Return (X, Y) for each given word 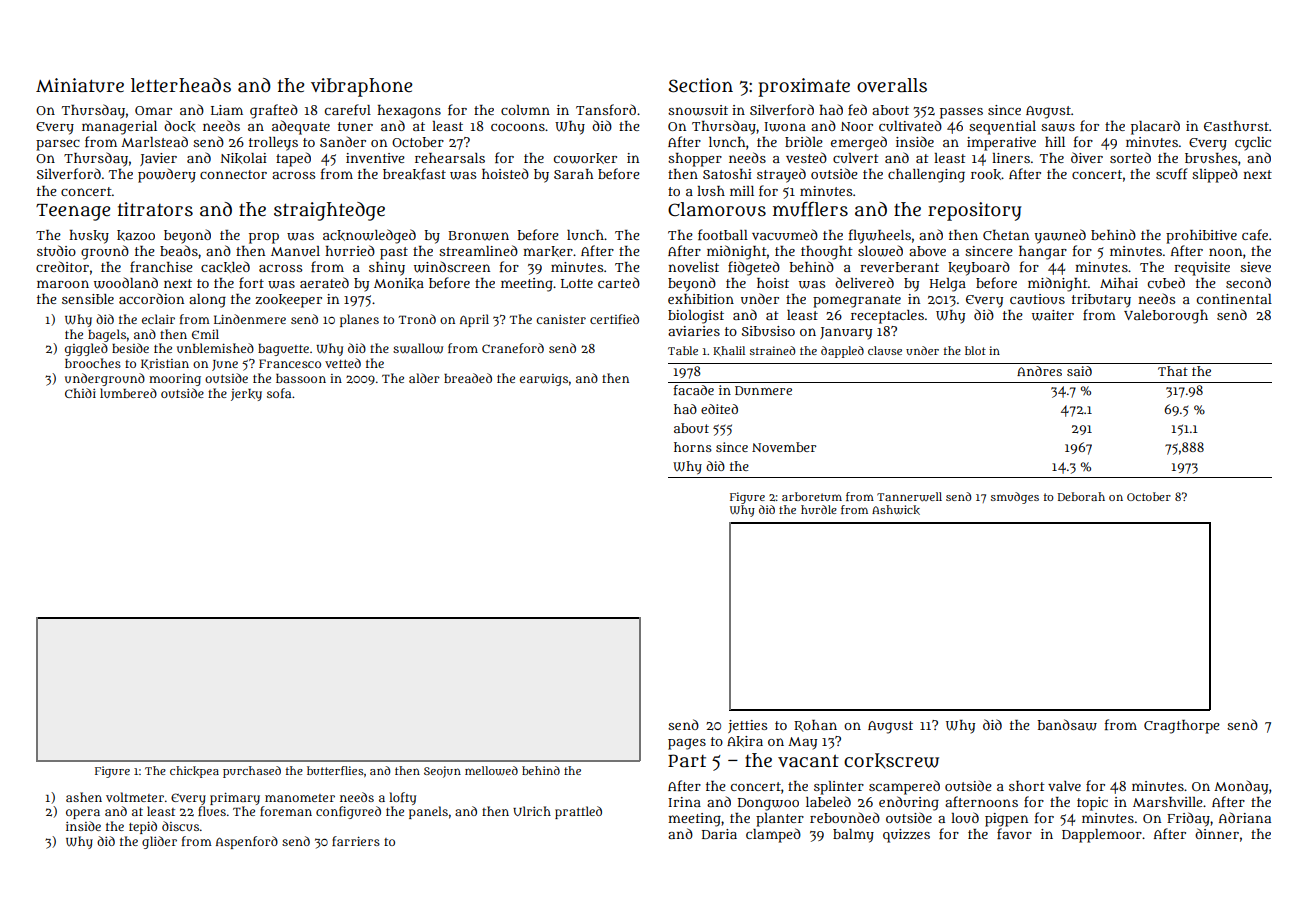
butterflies (335, 770)
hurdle (819, 509)
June (225, 365)
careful (348, 109)
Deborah (1081, 496)
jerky (246, 395)
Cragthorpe (1182, 727)
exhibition (701, 299)
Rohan (815, 726)
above (927, 251)
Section (700, 85)
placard (1155, 127)
